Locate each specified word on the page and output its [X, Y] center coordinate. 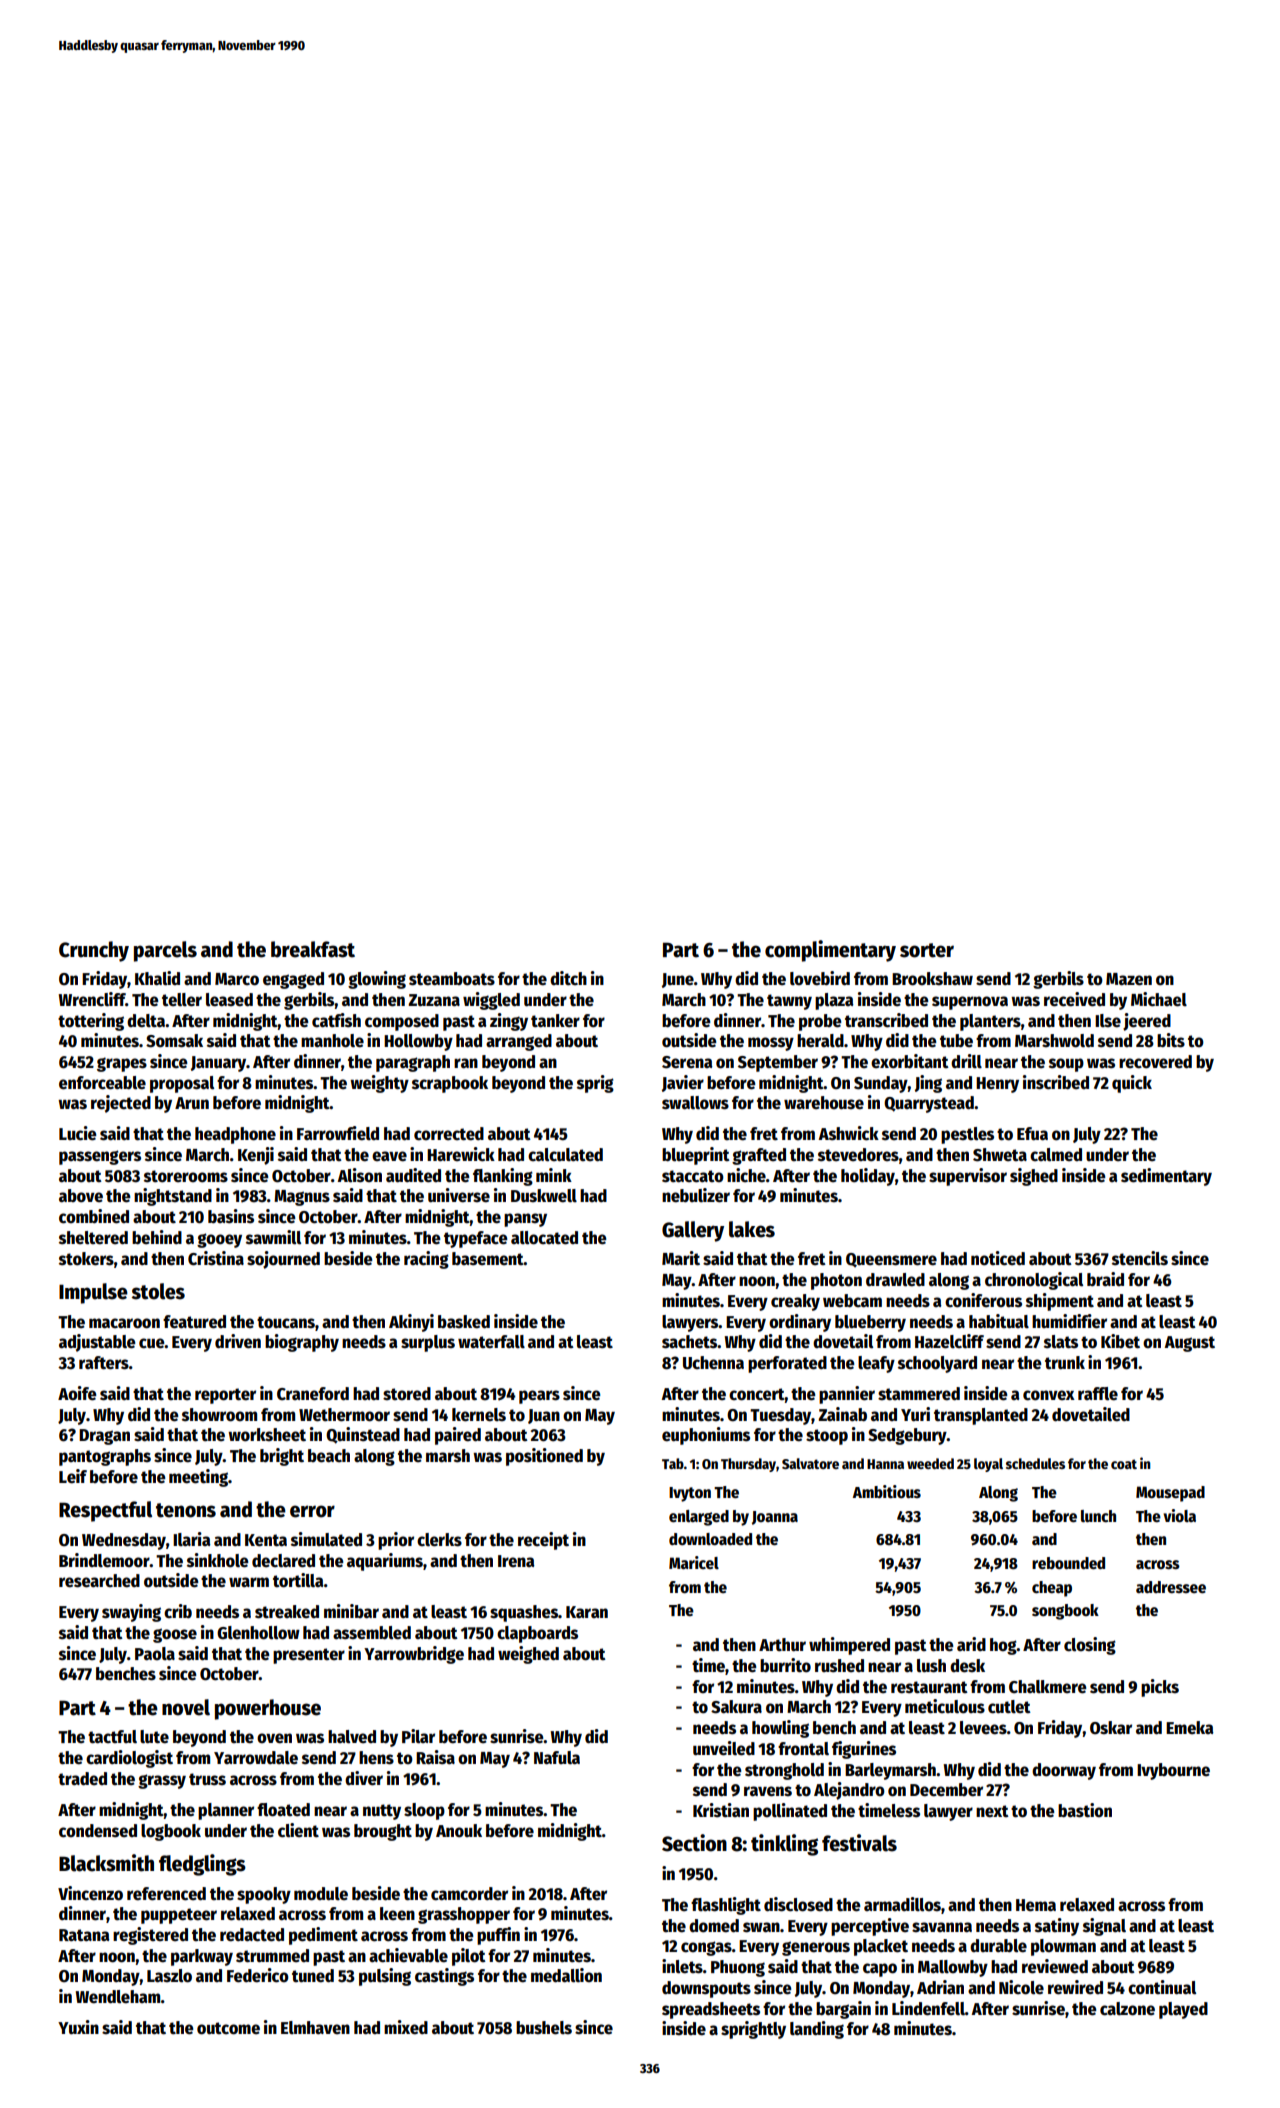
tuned [313, 1976]
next [992, 1811]
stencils [1140, 1258]
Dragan [104, 1437]
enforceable [102, 1083]
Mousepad [1170, 1494]
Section [694, 1843]
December [946, 1790]
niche [746, 1175]
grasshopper [464, 1915]
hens [376, 1758]
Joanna [775, 1518]
